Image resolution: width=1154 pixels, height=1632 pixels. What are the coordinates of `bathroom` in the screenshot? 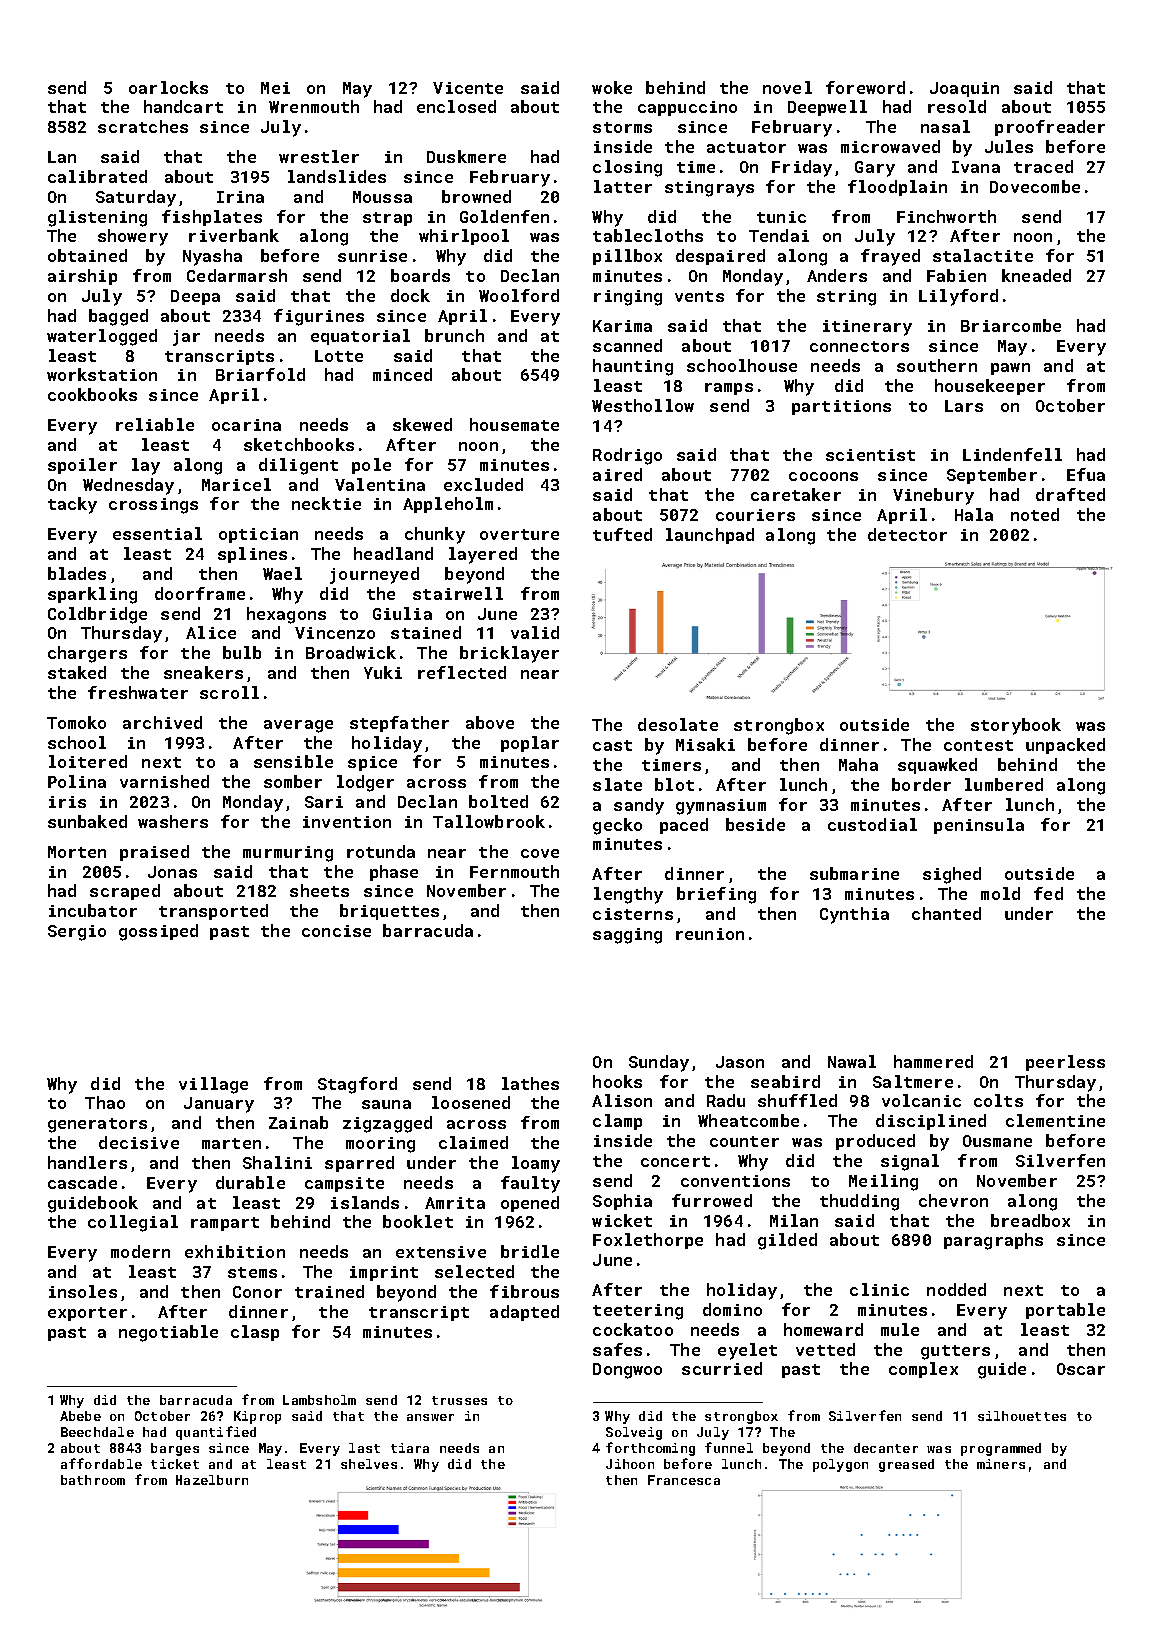 It's located at (93, 1480).
